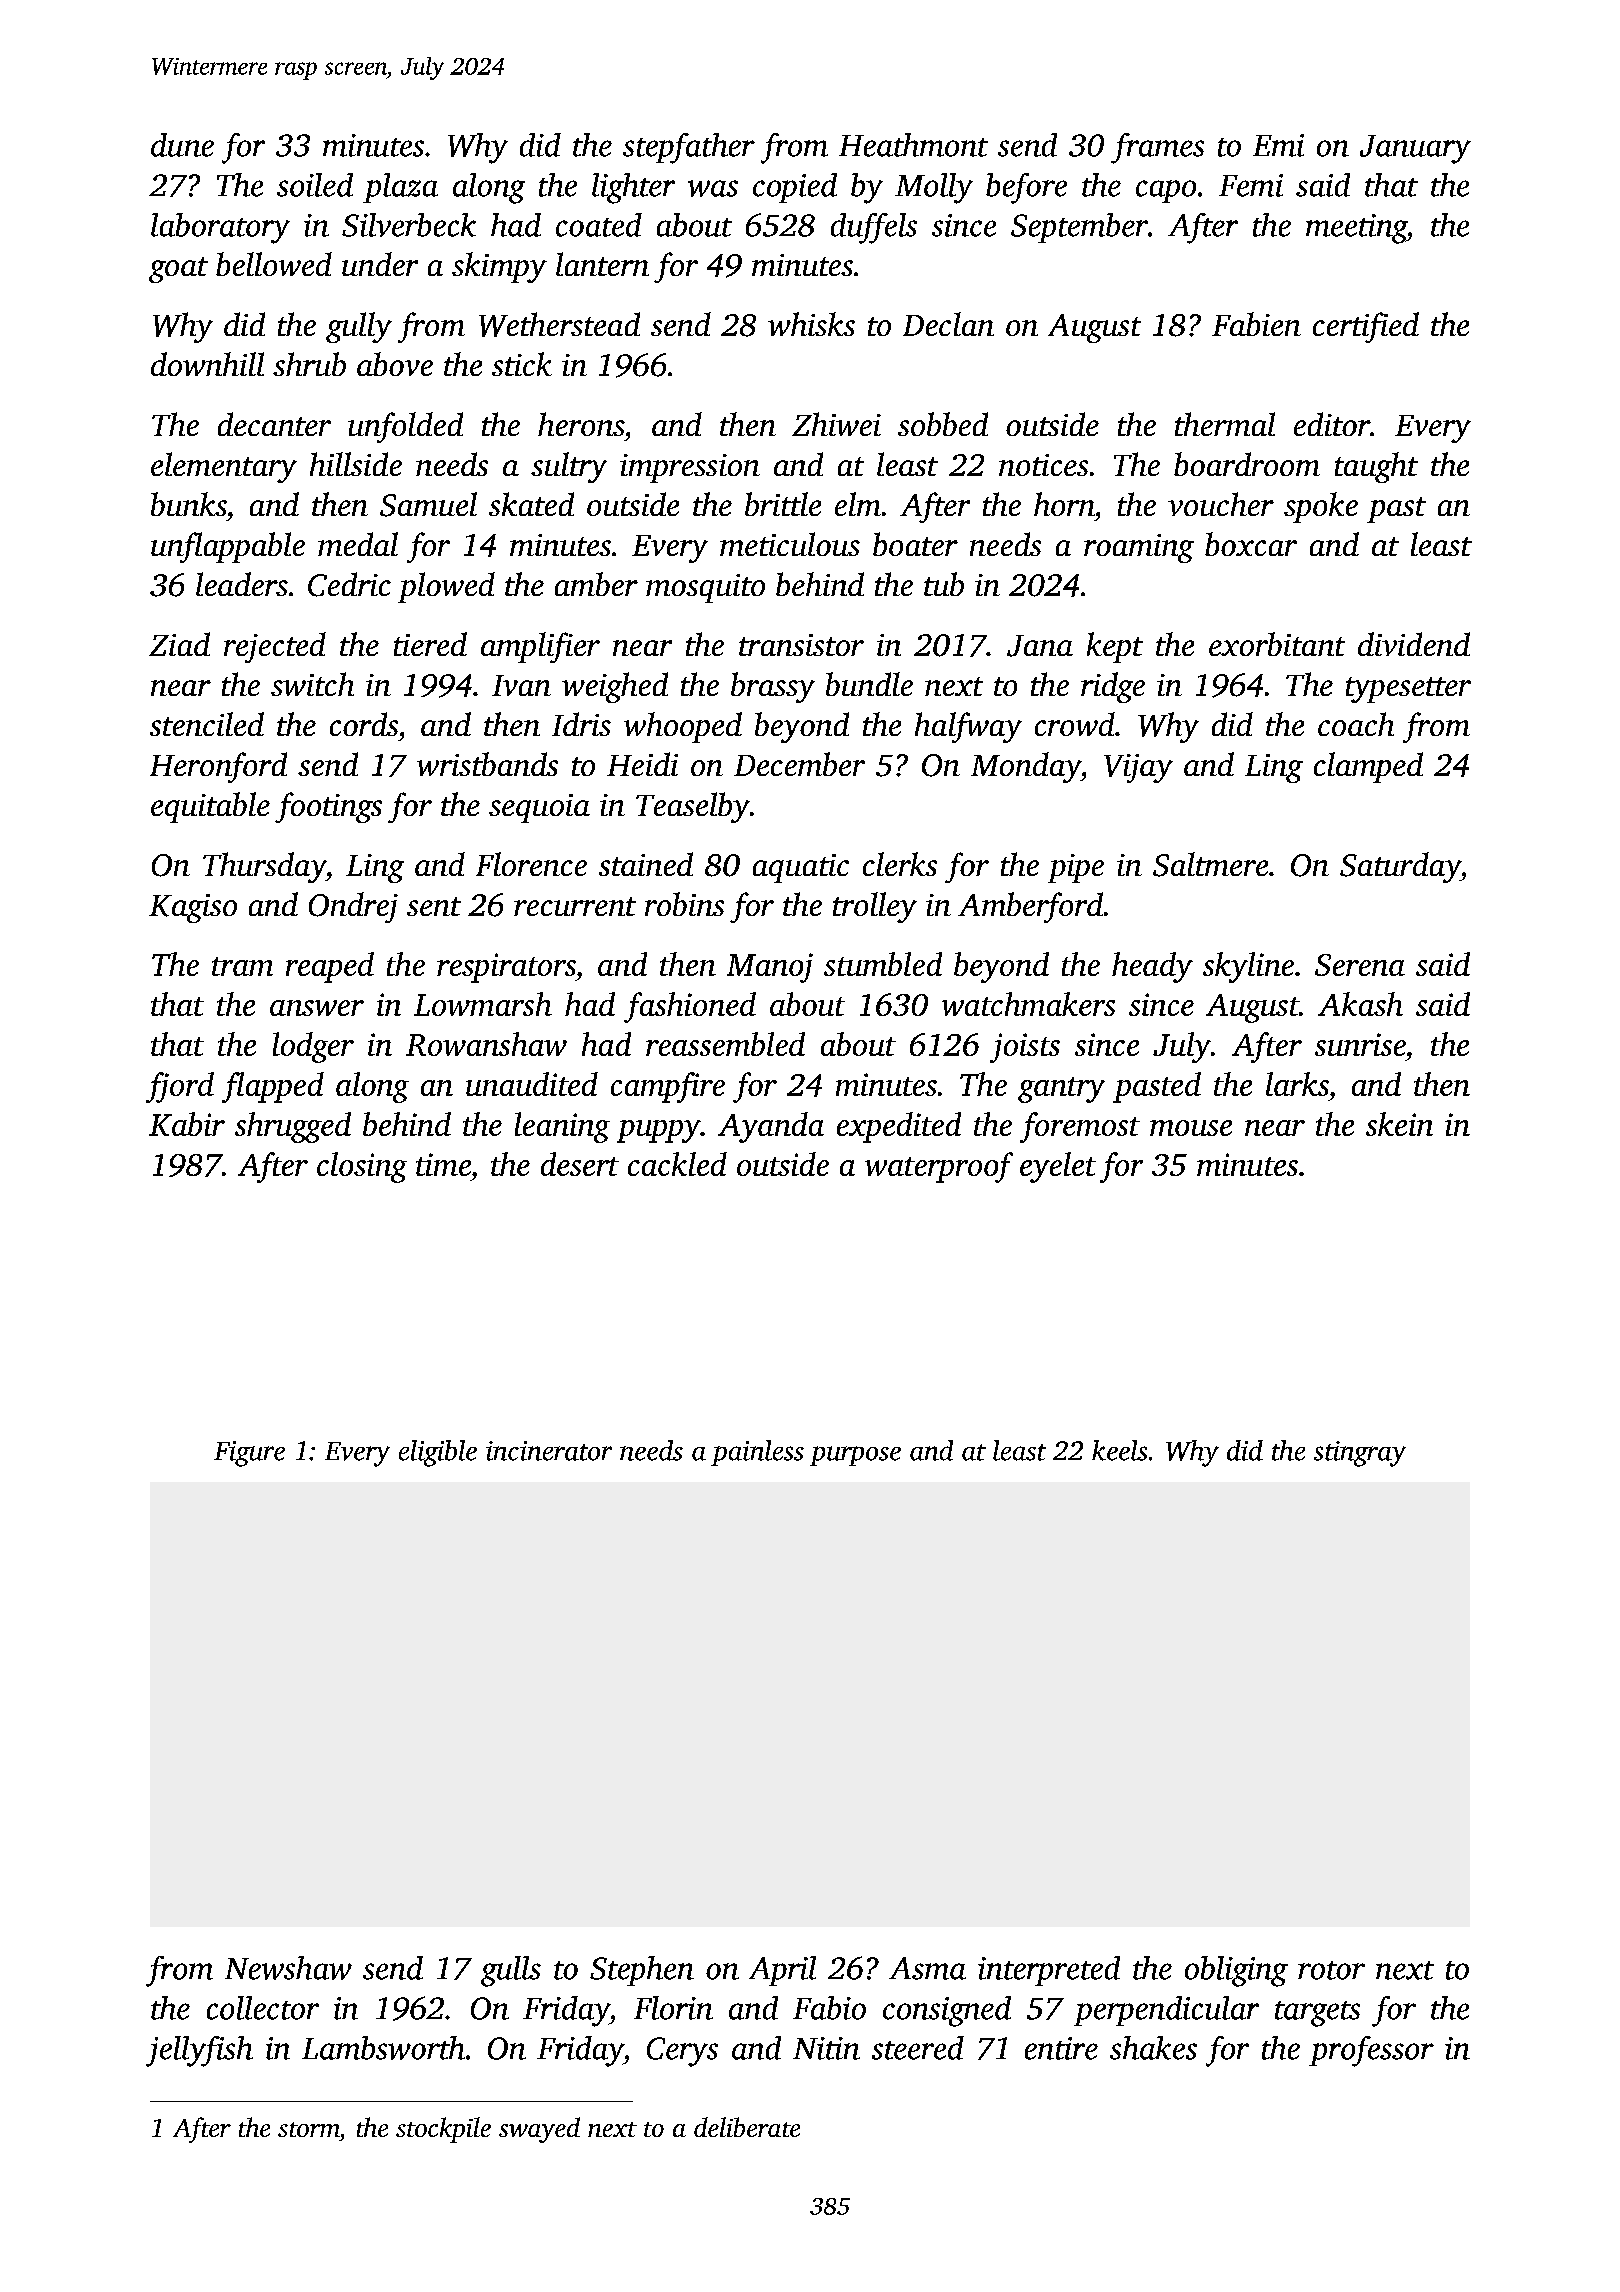 This screenshot has width=1620, height=2292. Describe the element at coordinates (220, 228) in the screenshot. I see `laboratory` at that location.
